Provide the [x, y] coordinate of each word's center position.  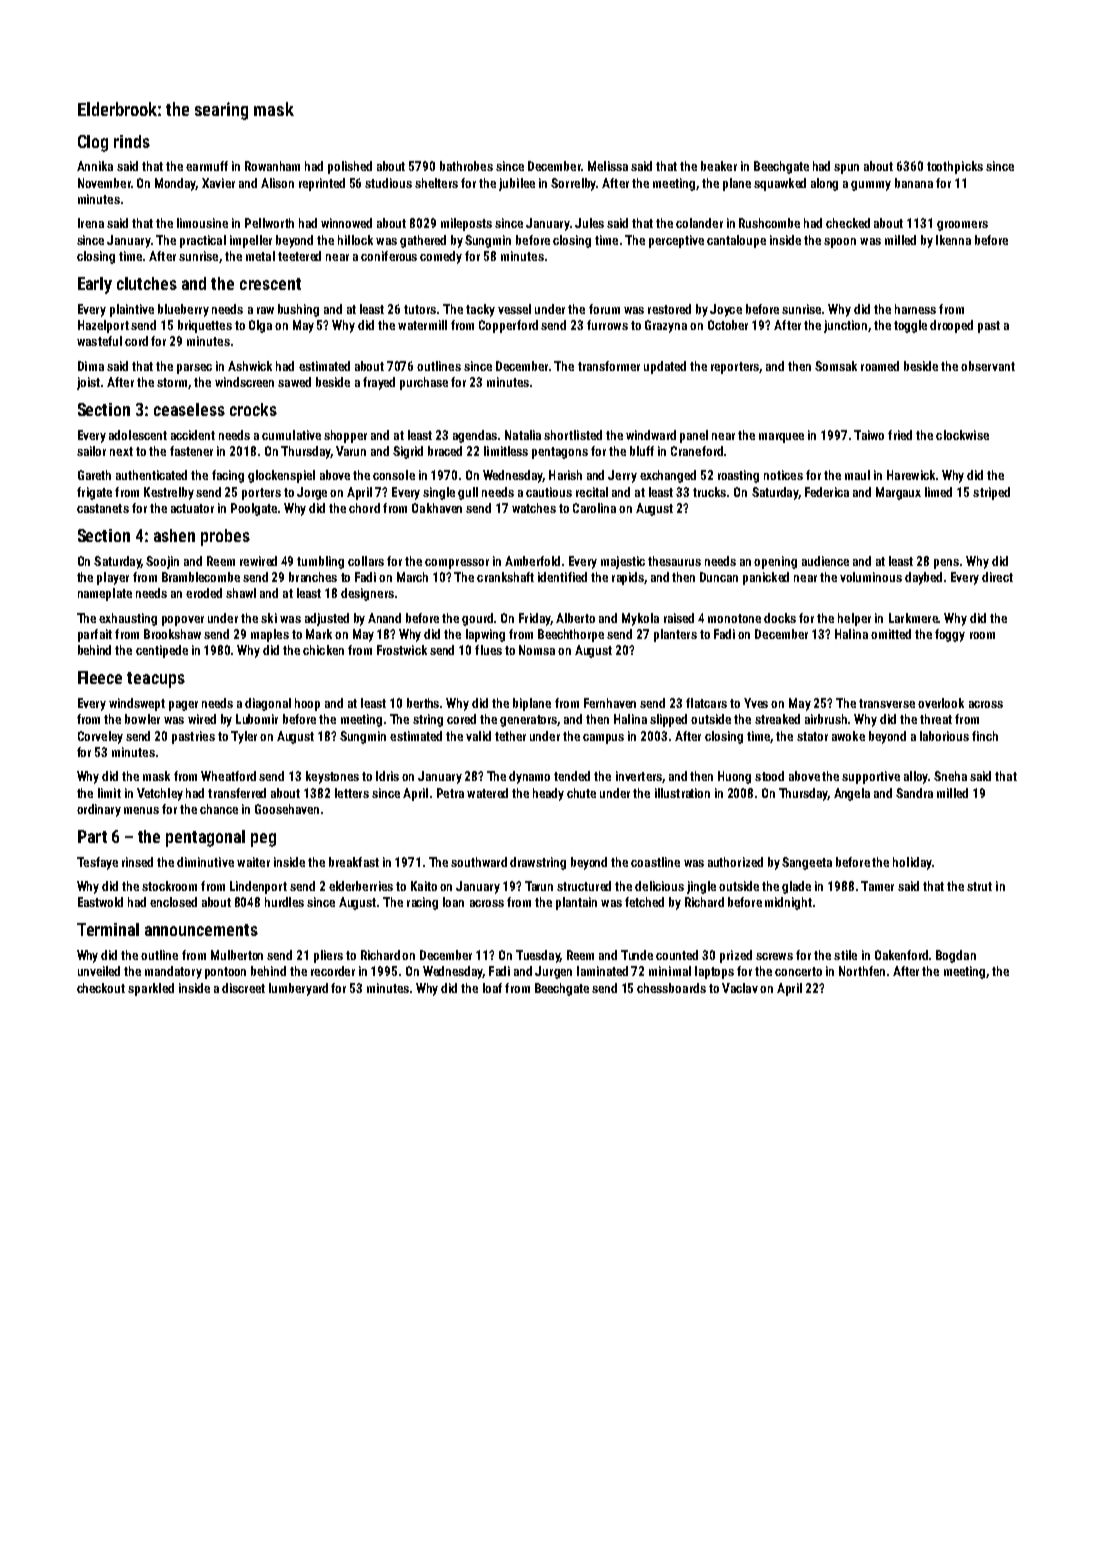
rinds [132, 141]
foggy [950, 635]
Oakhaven [437, 508]
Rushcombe [769, 223]
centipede [162, 651]
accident [193, 435]
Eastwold [100, 902]
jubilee [517, 184]
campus [603, 739]
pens [946, 564]
